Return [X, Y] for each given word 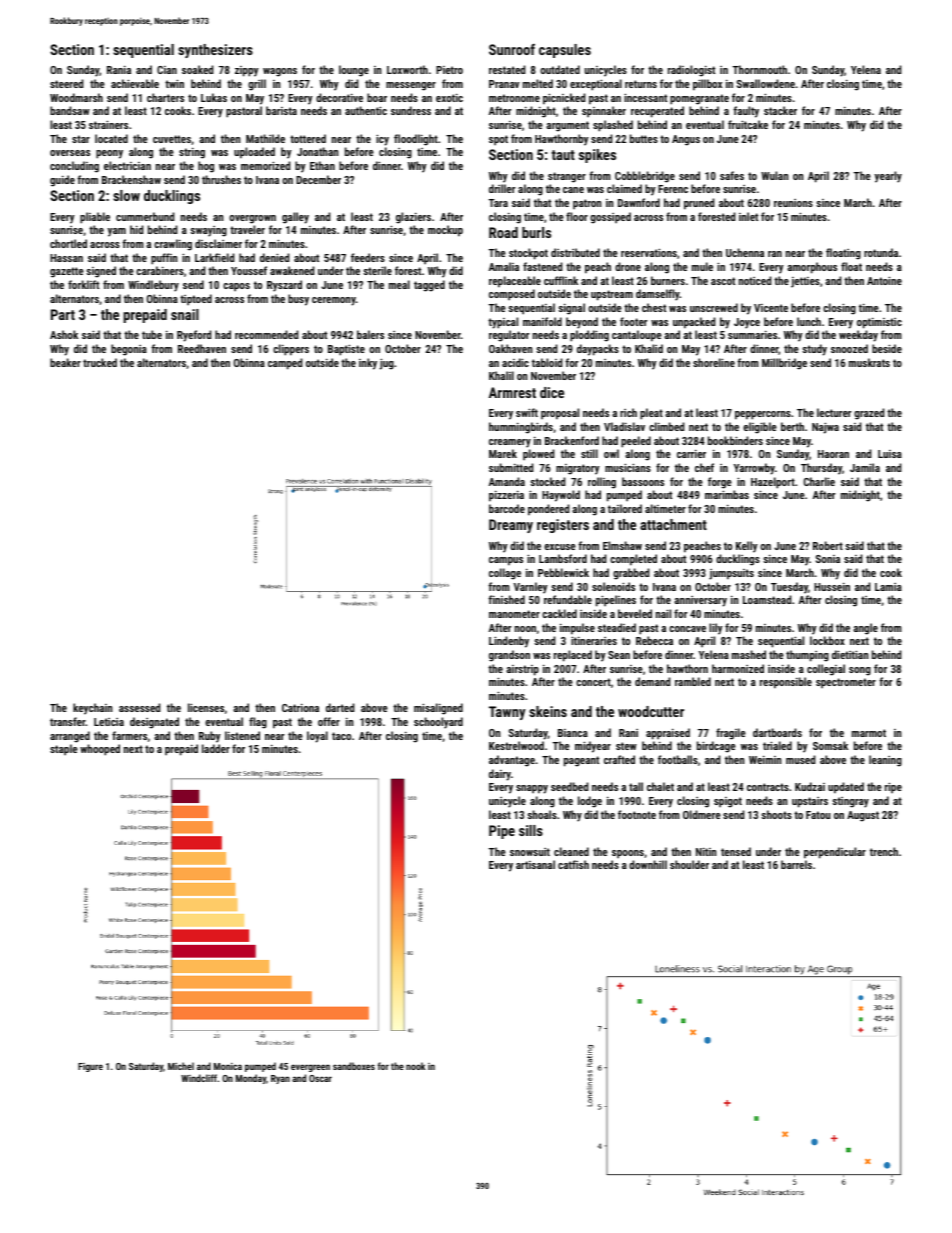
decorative [339, 97]
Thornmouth [760, 69]
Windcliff [199, 1078]
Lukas [214, 97]
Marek [503, 453]
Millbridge [784, 364]
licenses [206, 707]
